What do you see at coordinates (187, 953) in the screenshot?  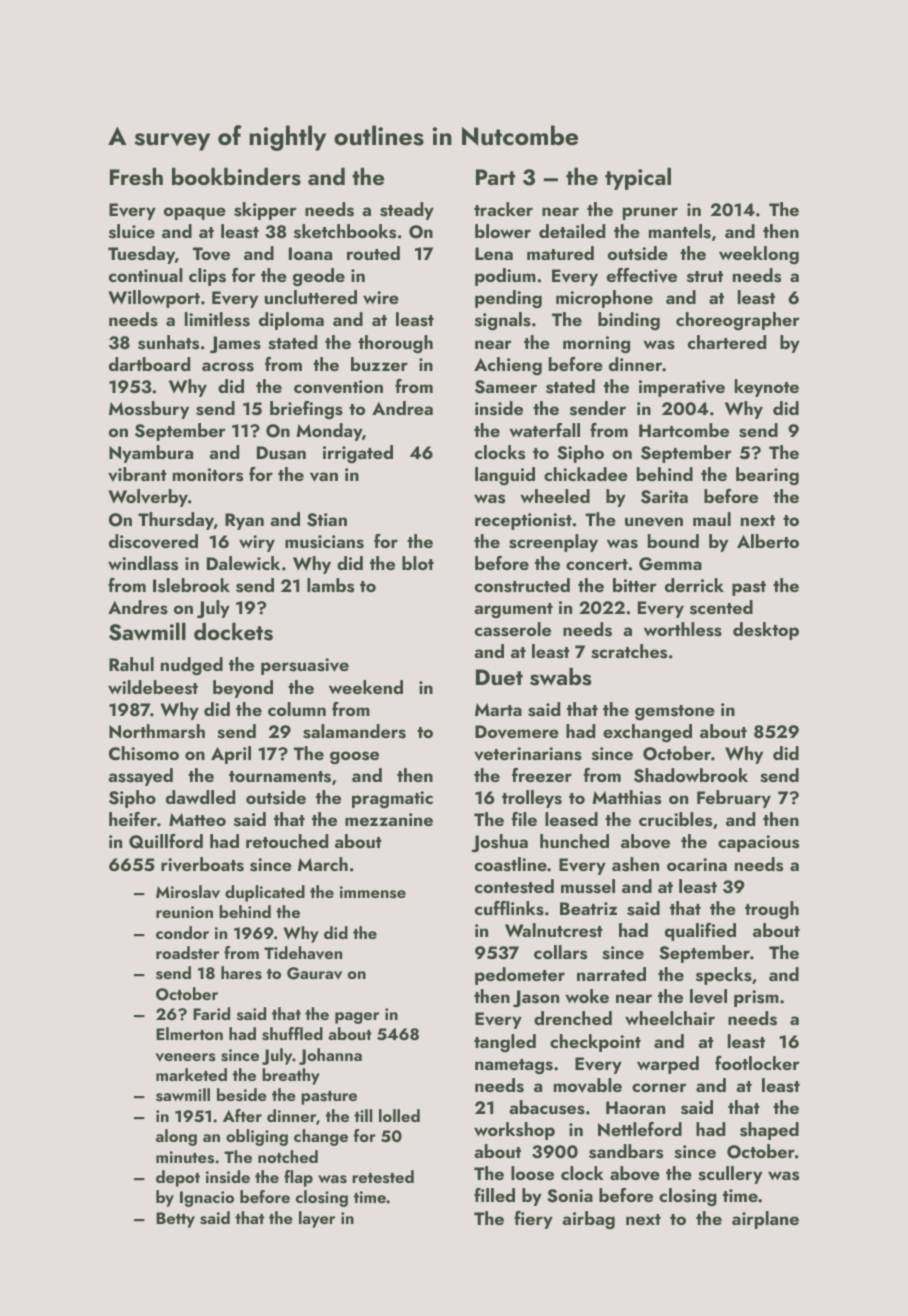 I see `roadster` at bounding box center [187, 953].
